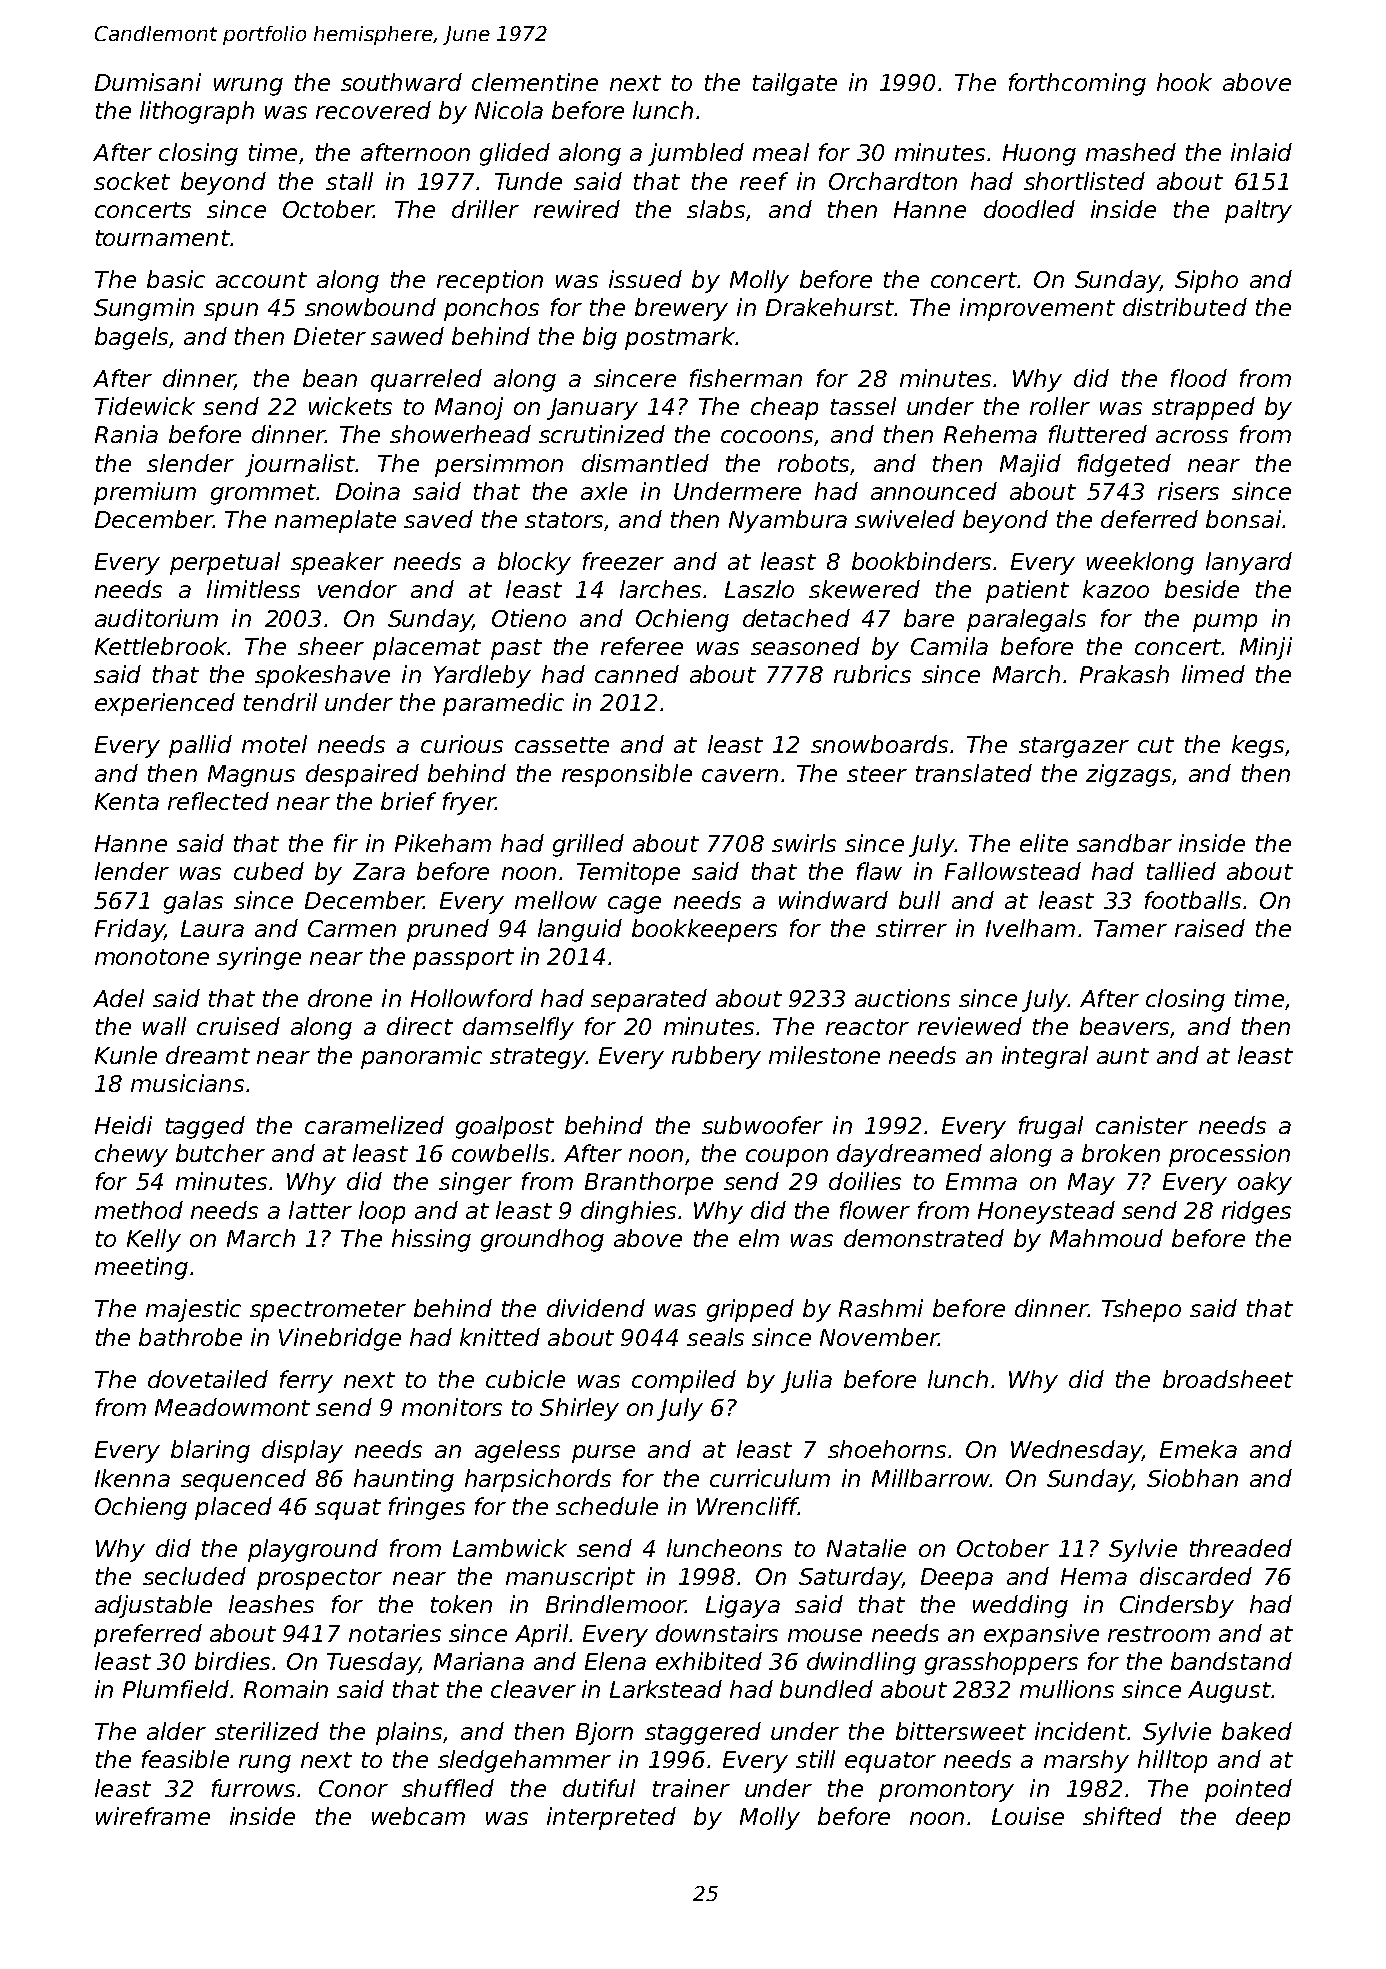 The width and height of the document is (1386, 1969). I want to click on southward, so click(401, 82).
